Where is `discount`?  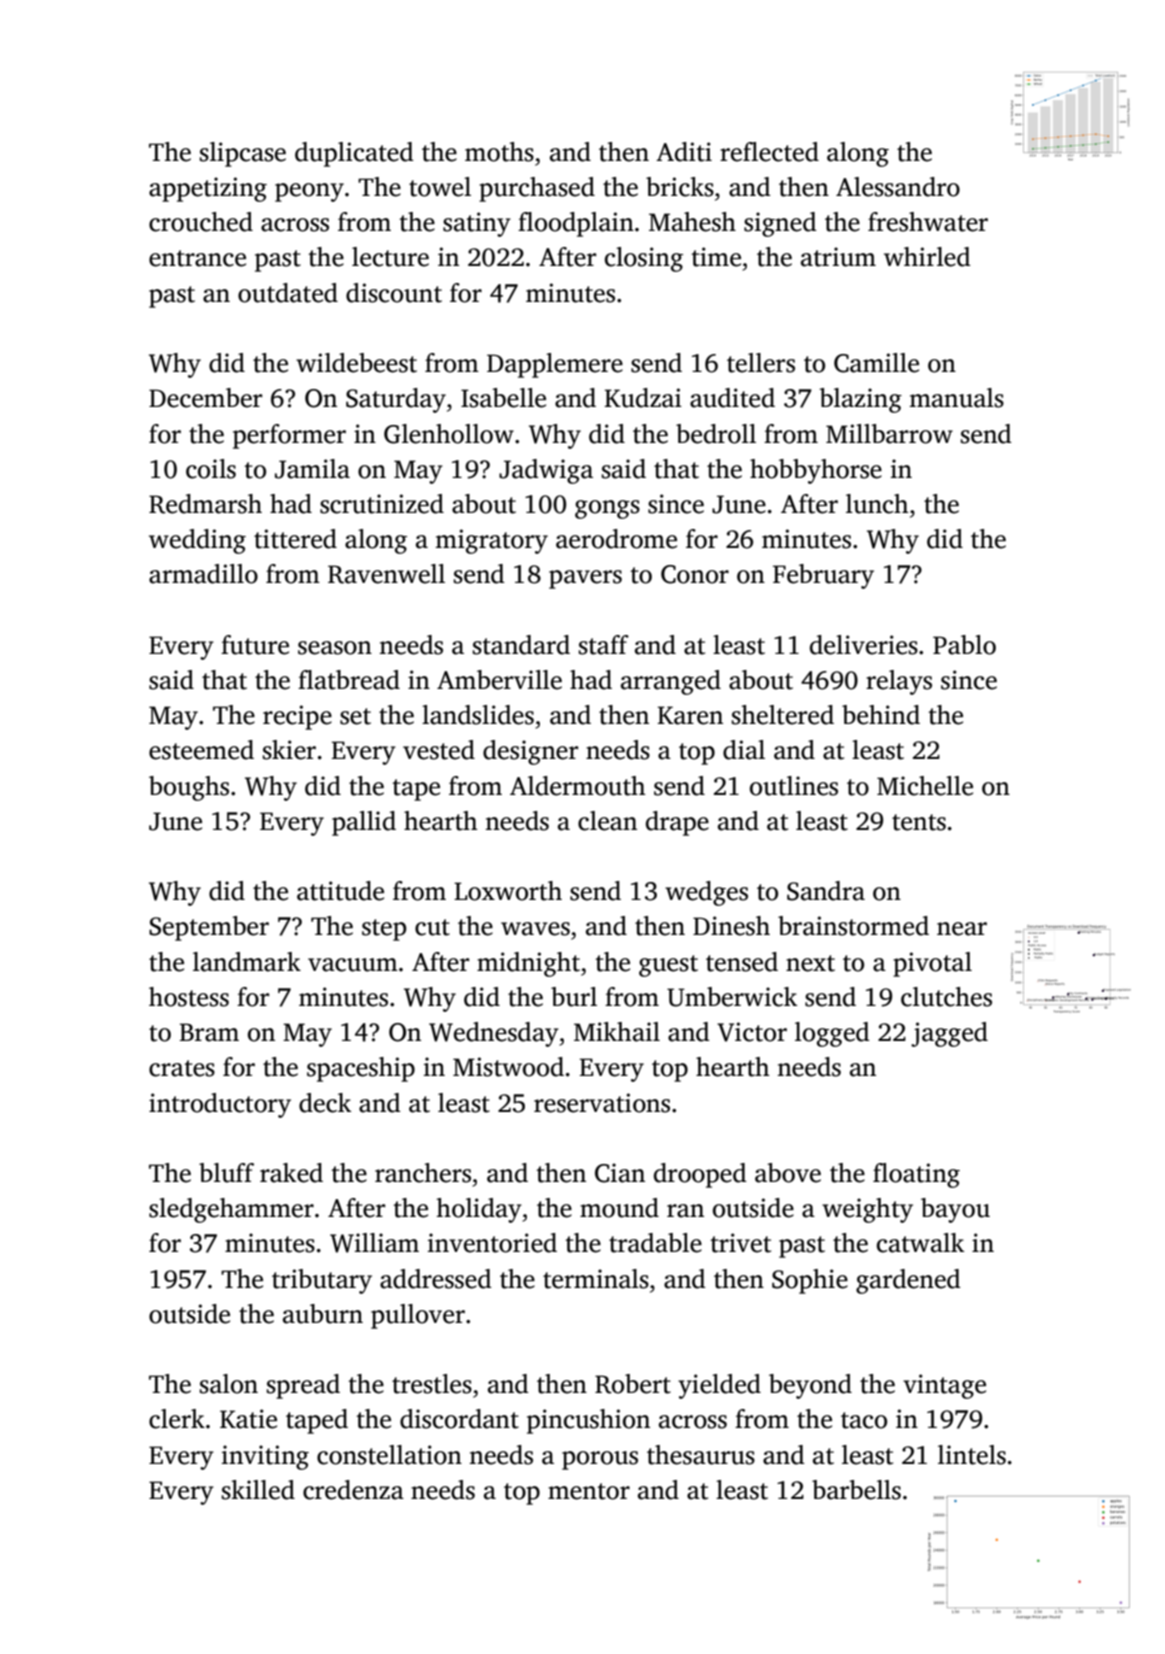 discount is located at coordinates (394, 293).
